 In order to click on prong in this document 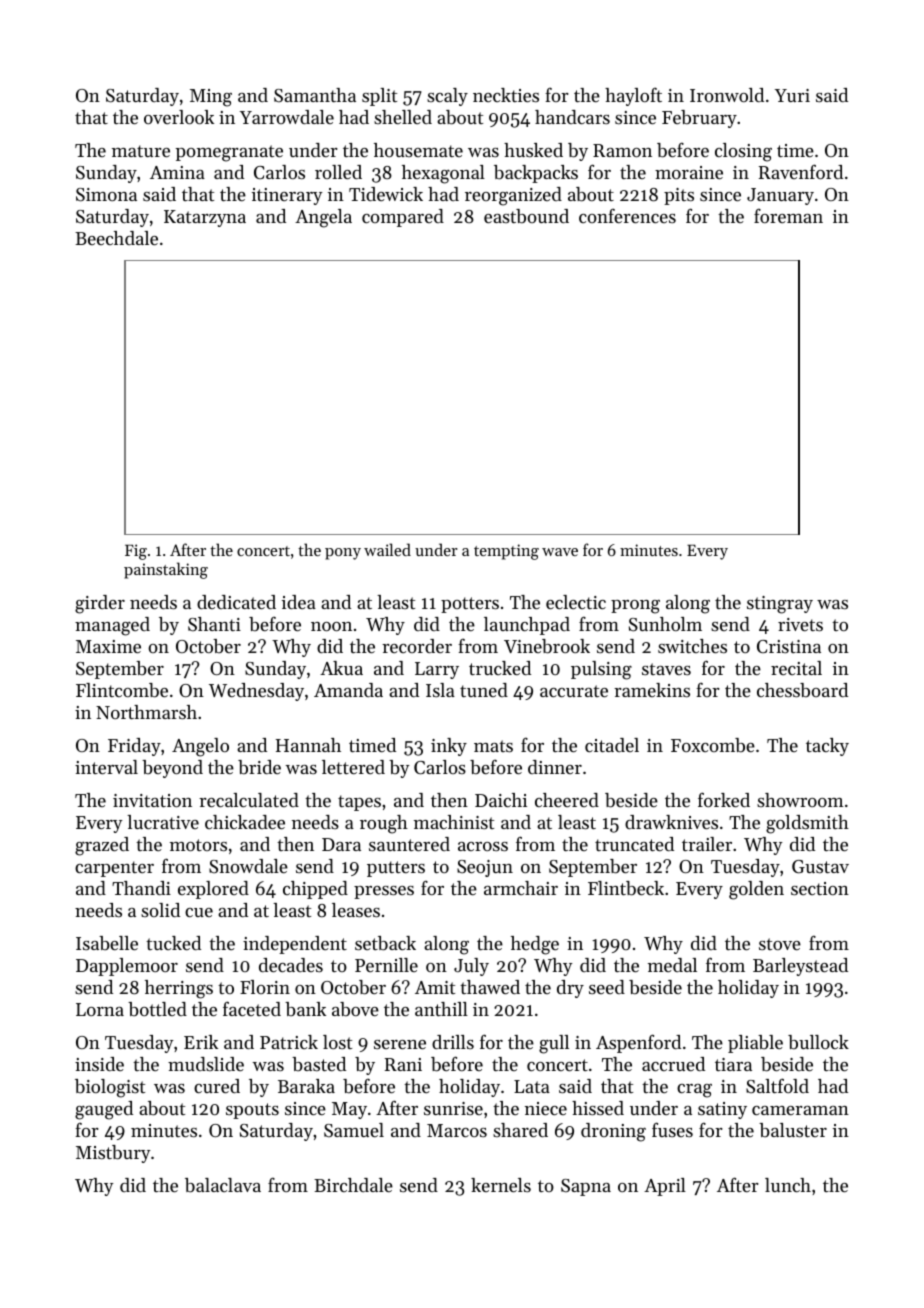, I will do `click(635, 607)`.
